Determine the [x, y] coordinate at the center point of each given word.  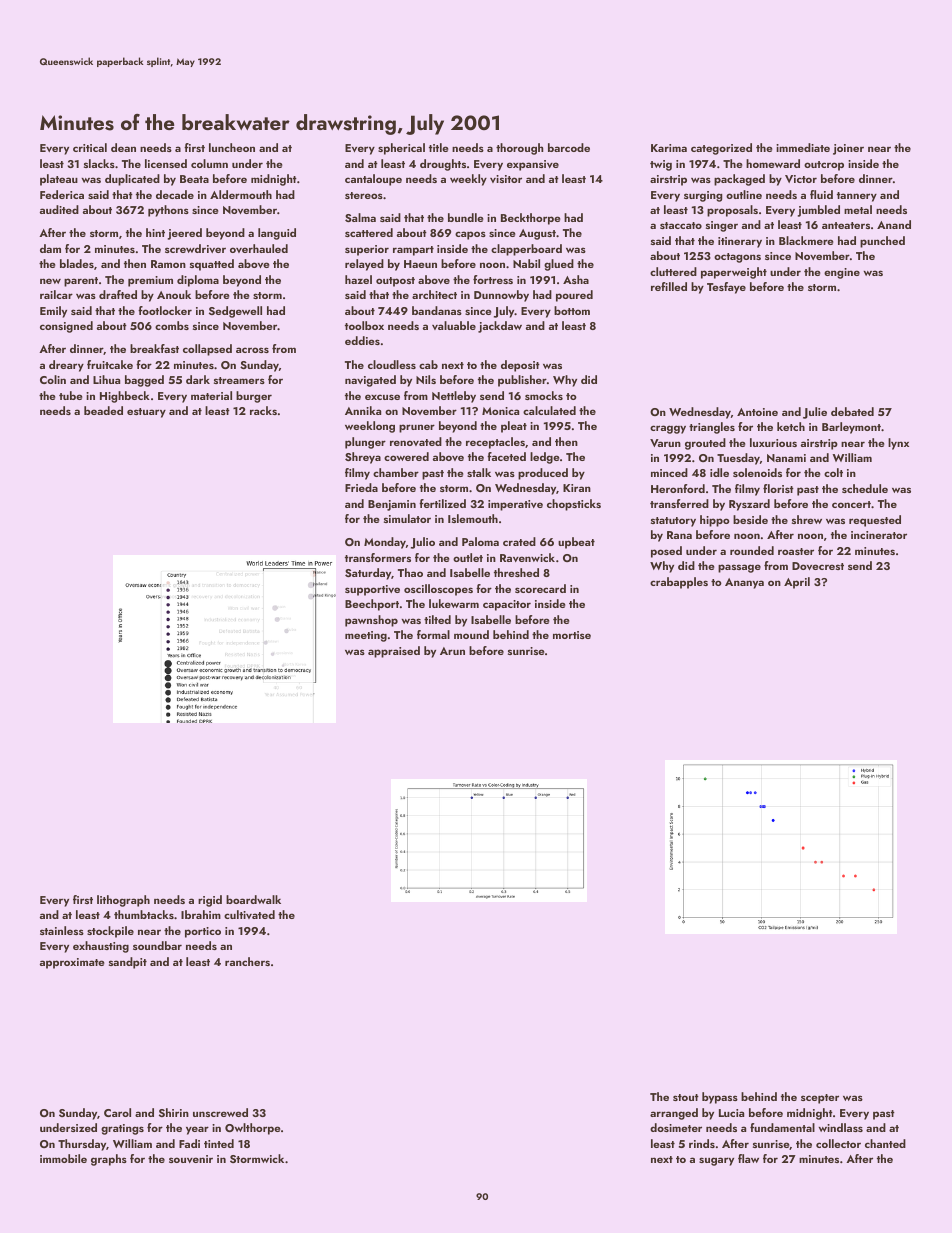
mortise [572, 635]
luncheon [232, 147]
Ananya [744, 583]
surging [703, 196]
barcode [569, 147]
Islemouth [473, 518]
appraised [394, 652]
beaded [103, 410]
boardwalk [253, 899]
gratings [122, 1129]
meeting [366, 636]
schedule [865, 488]
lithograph [123, 901]
